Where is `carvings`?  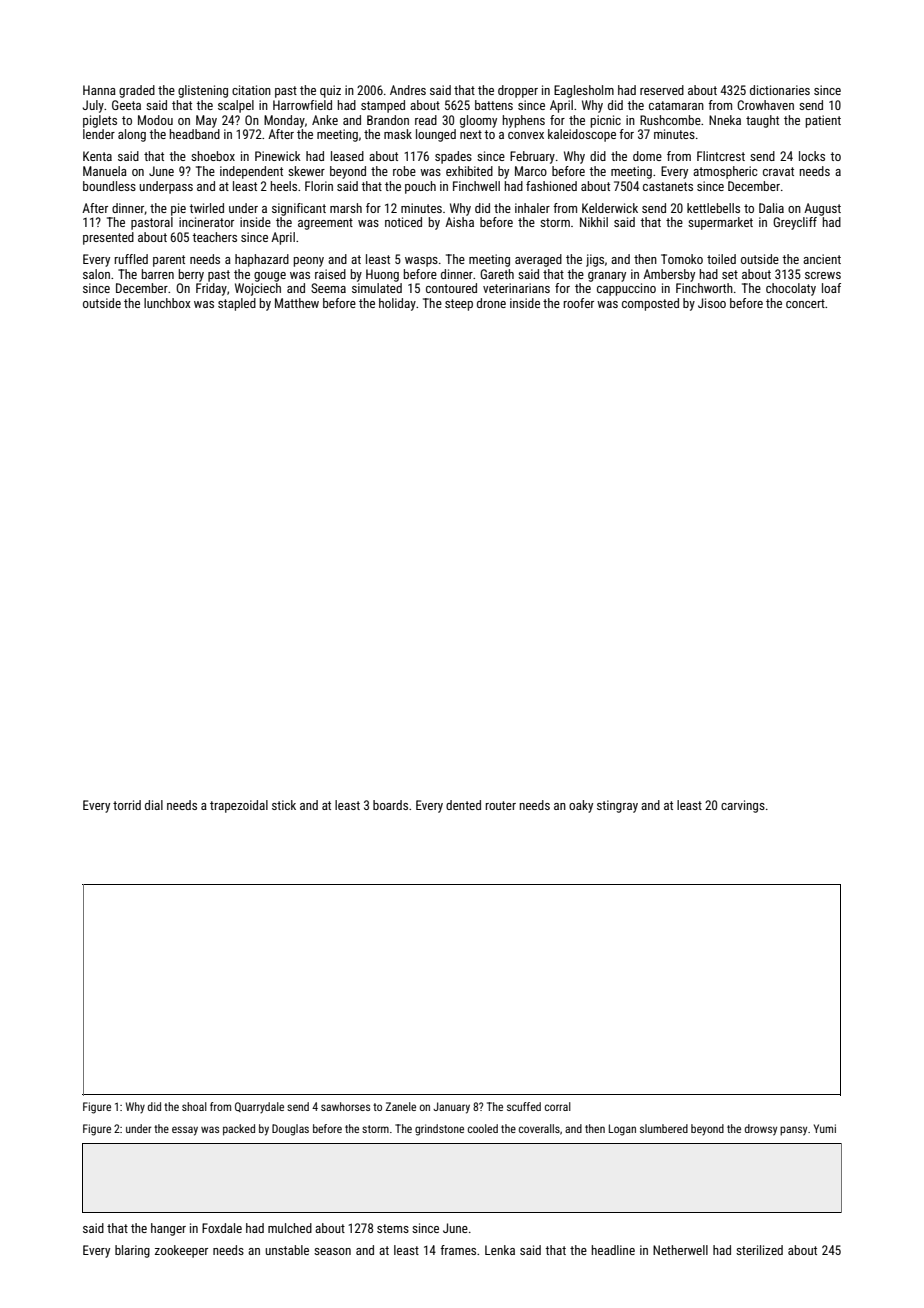 carvings is located at coordinates (743, 806).
